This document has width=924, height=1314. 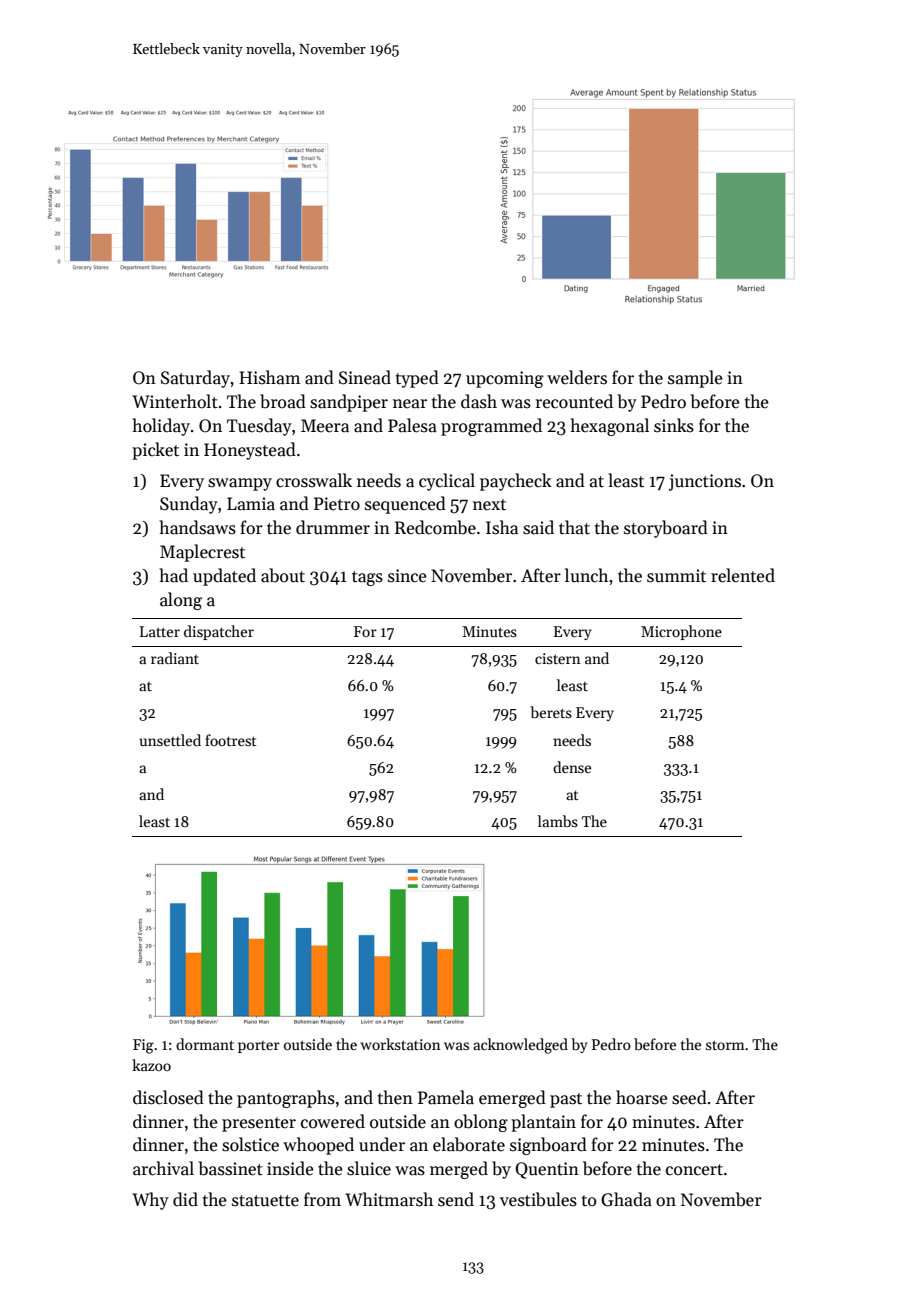 What do you see at coordinates (446, 1097) in the document?
I see `Pamela` at bounding box center [446, 1097].
